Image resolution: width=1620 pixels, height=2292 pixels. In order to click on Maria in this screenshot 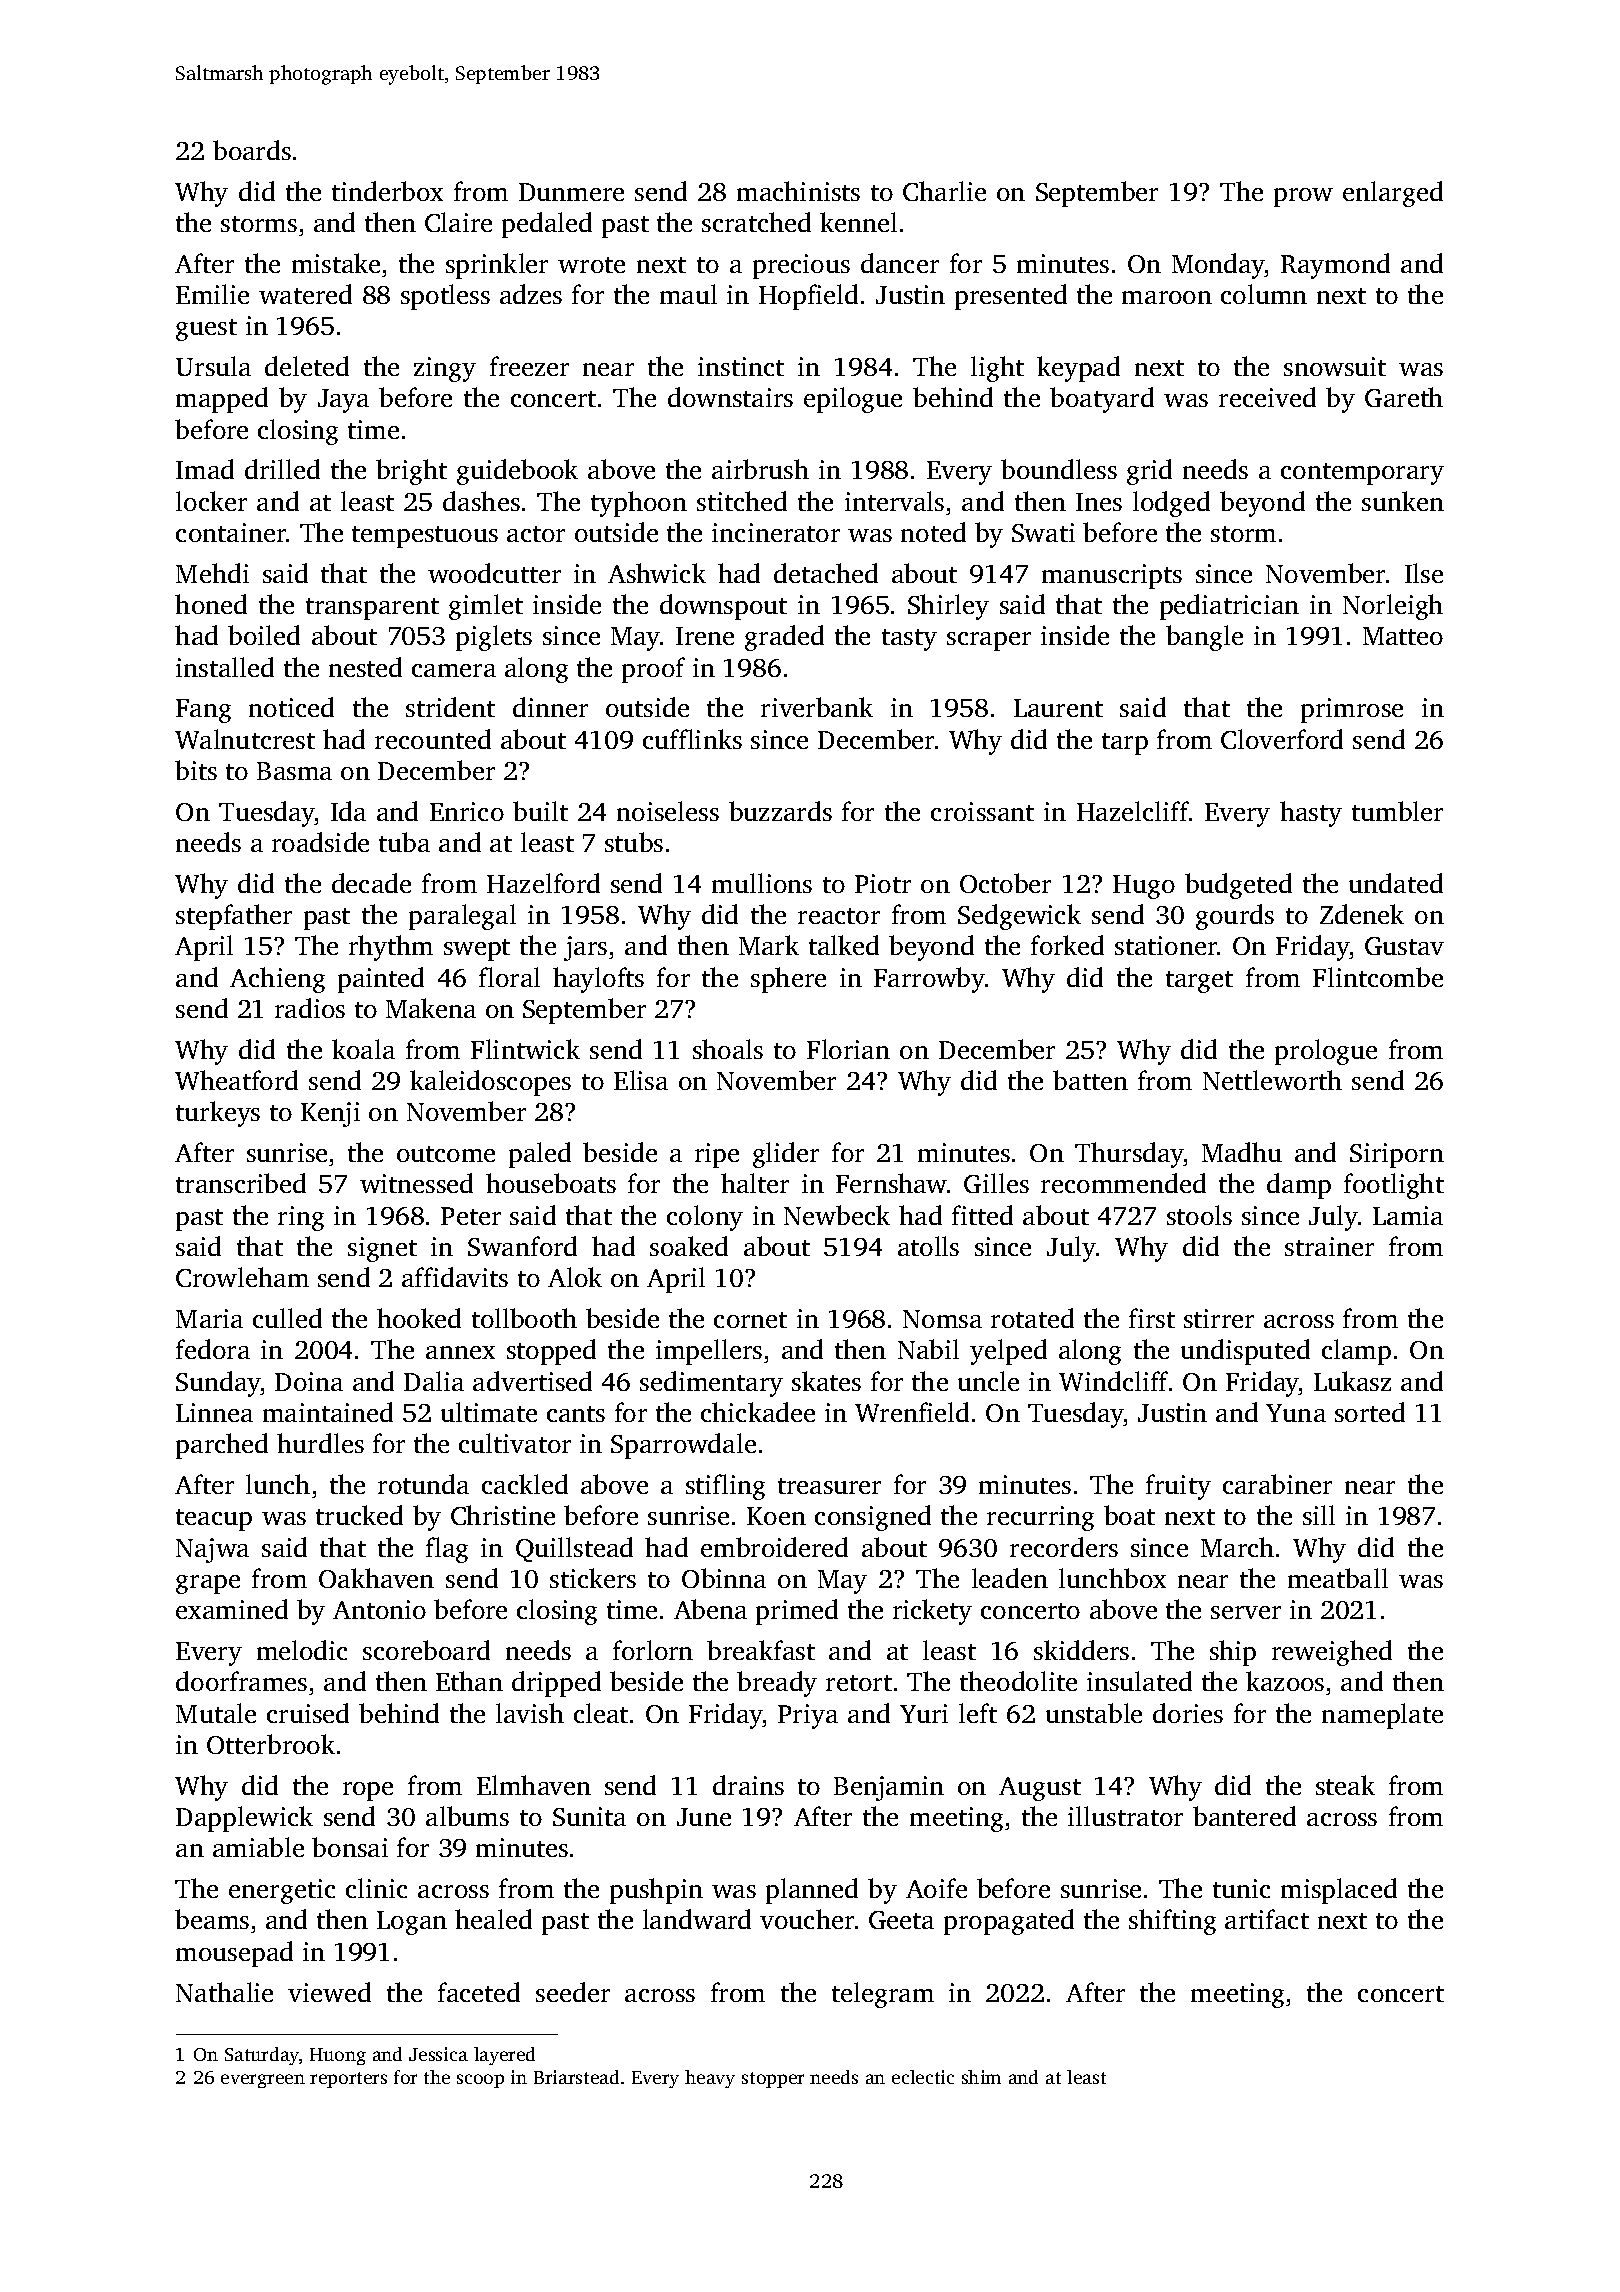, I will do `click(209, 1318)`.
